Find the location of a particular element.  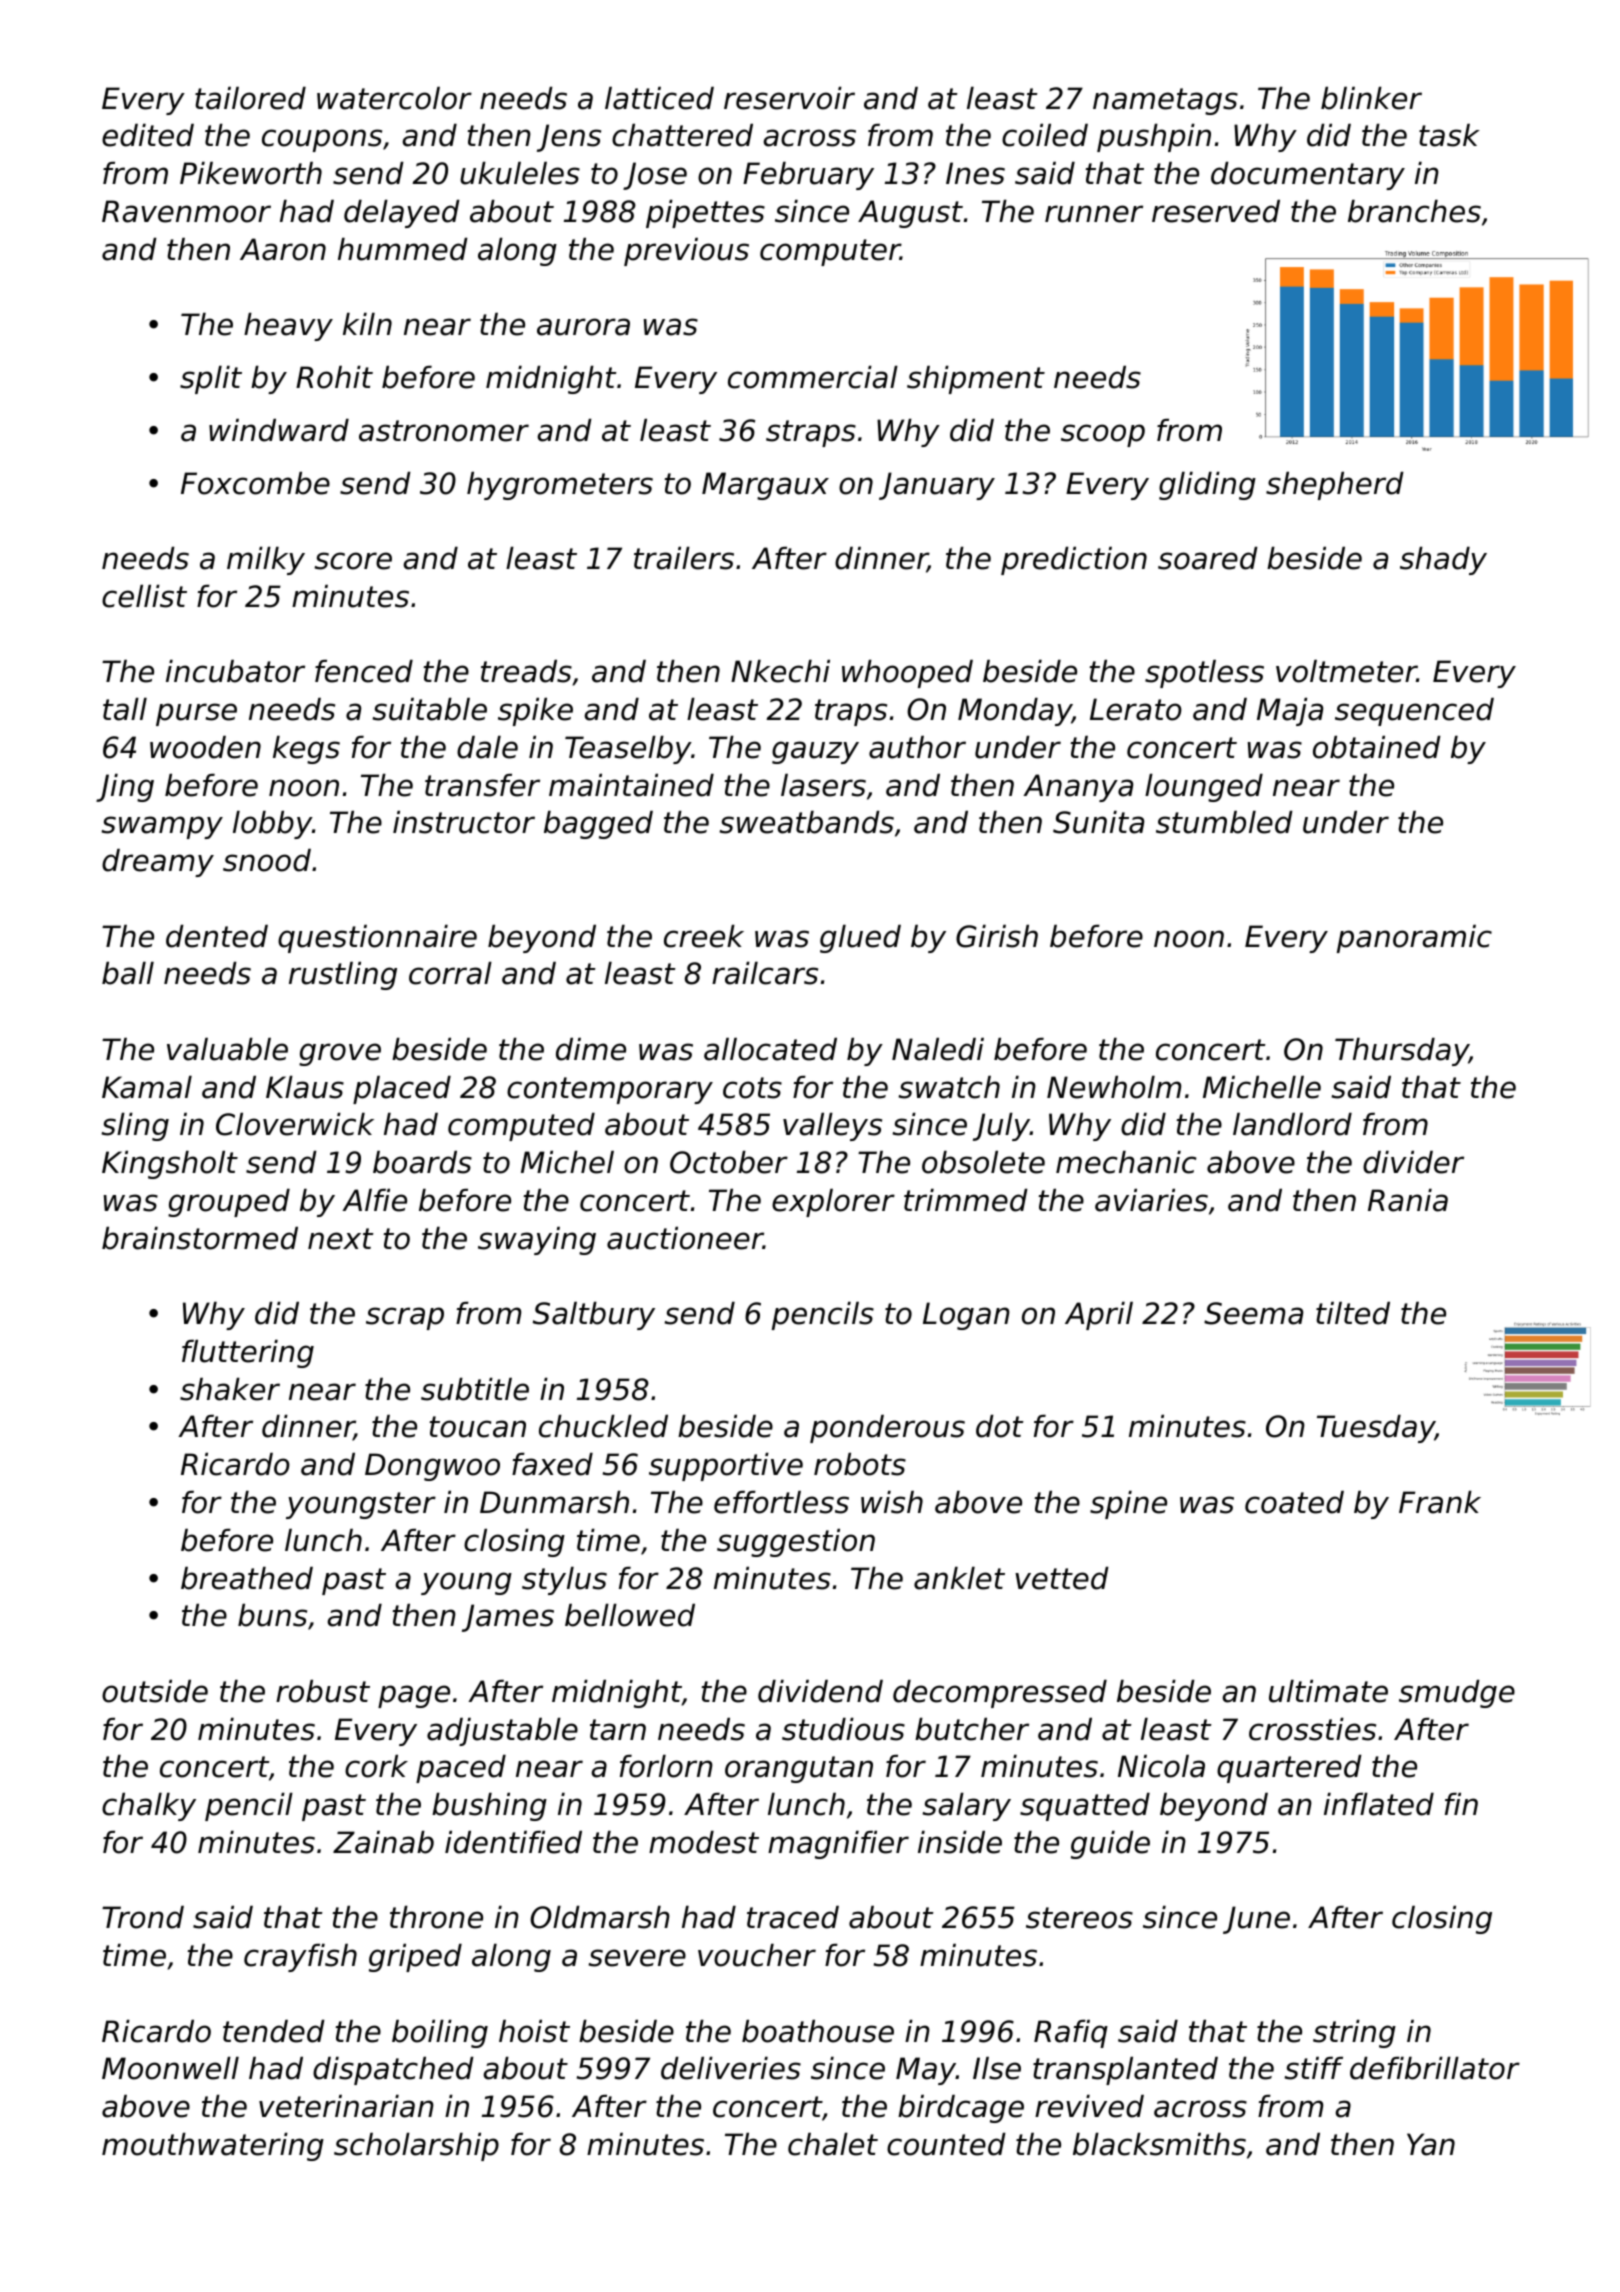

coated is located at coordinates (1294, 1502).
